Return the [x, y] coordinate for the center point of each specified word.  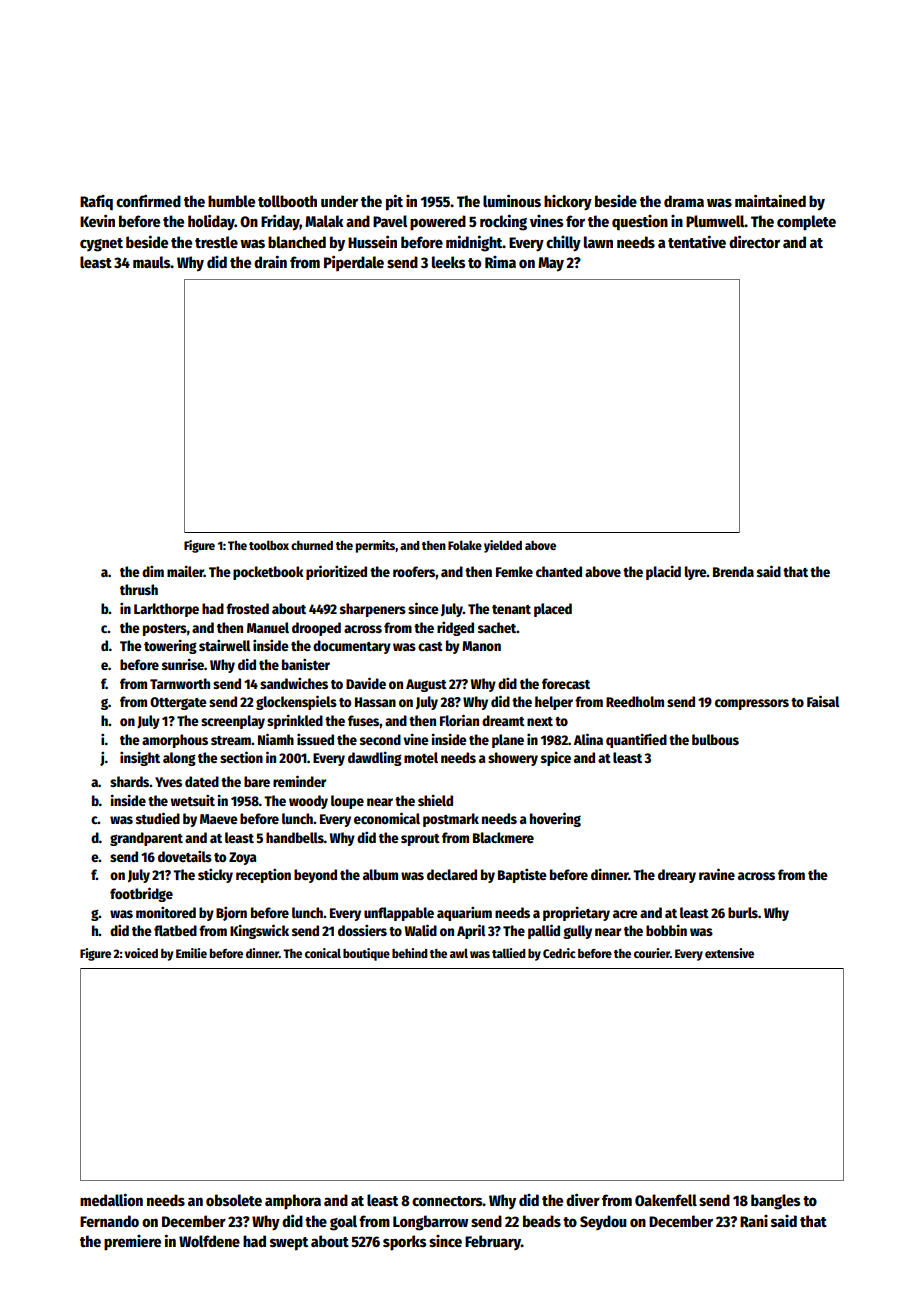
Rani [754, 1221]
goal [343, 1223]
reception [263, 875]
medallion [111, 1199]
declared [452, 874]
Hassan [375, 702]
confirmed [148, 200]
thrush [139, 589]
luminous [512, 200]
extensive [729, 953]
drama [684, 201]
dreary [677, 876]
